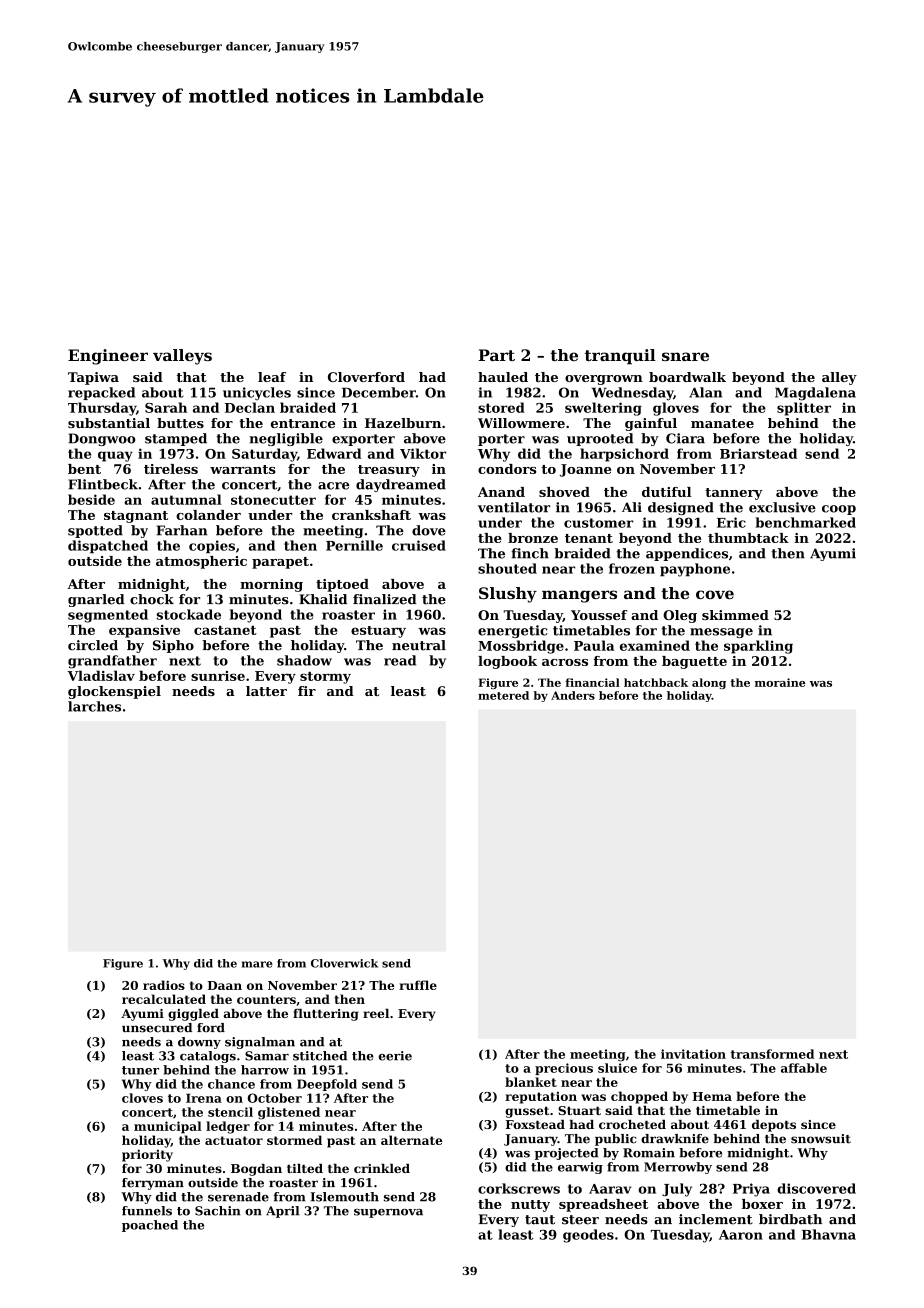  I want to click on July, so click(677, 1190).
